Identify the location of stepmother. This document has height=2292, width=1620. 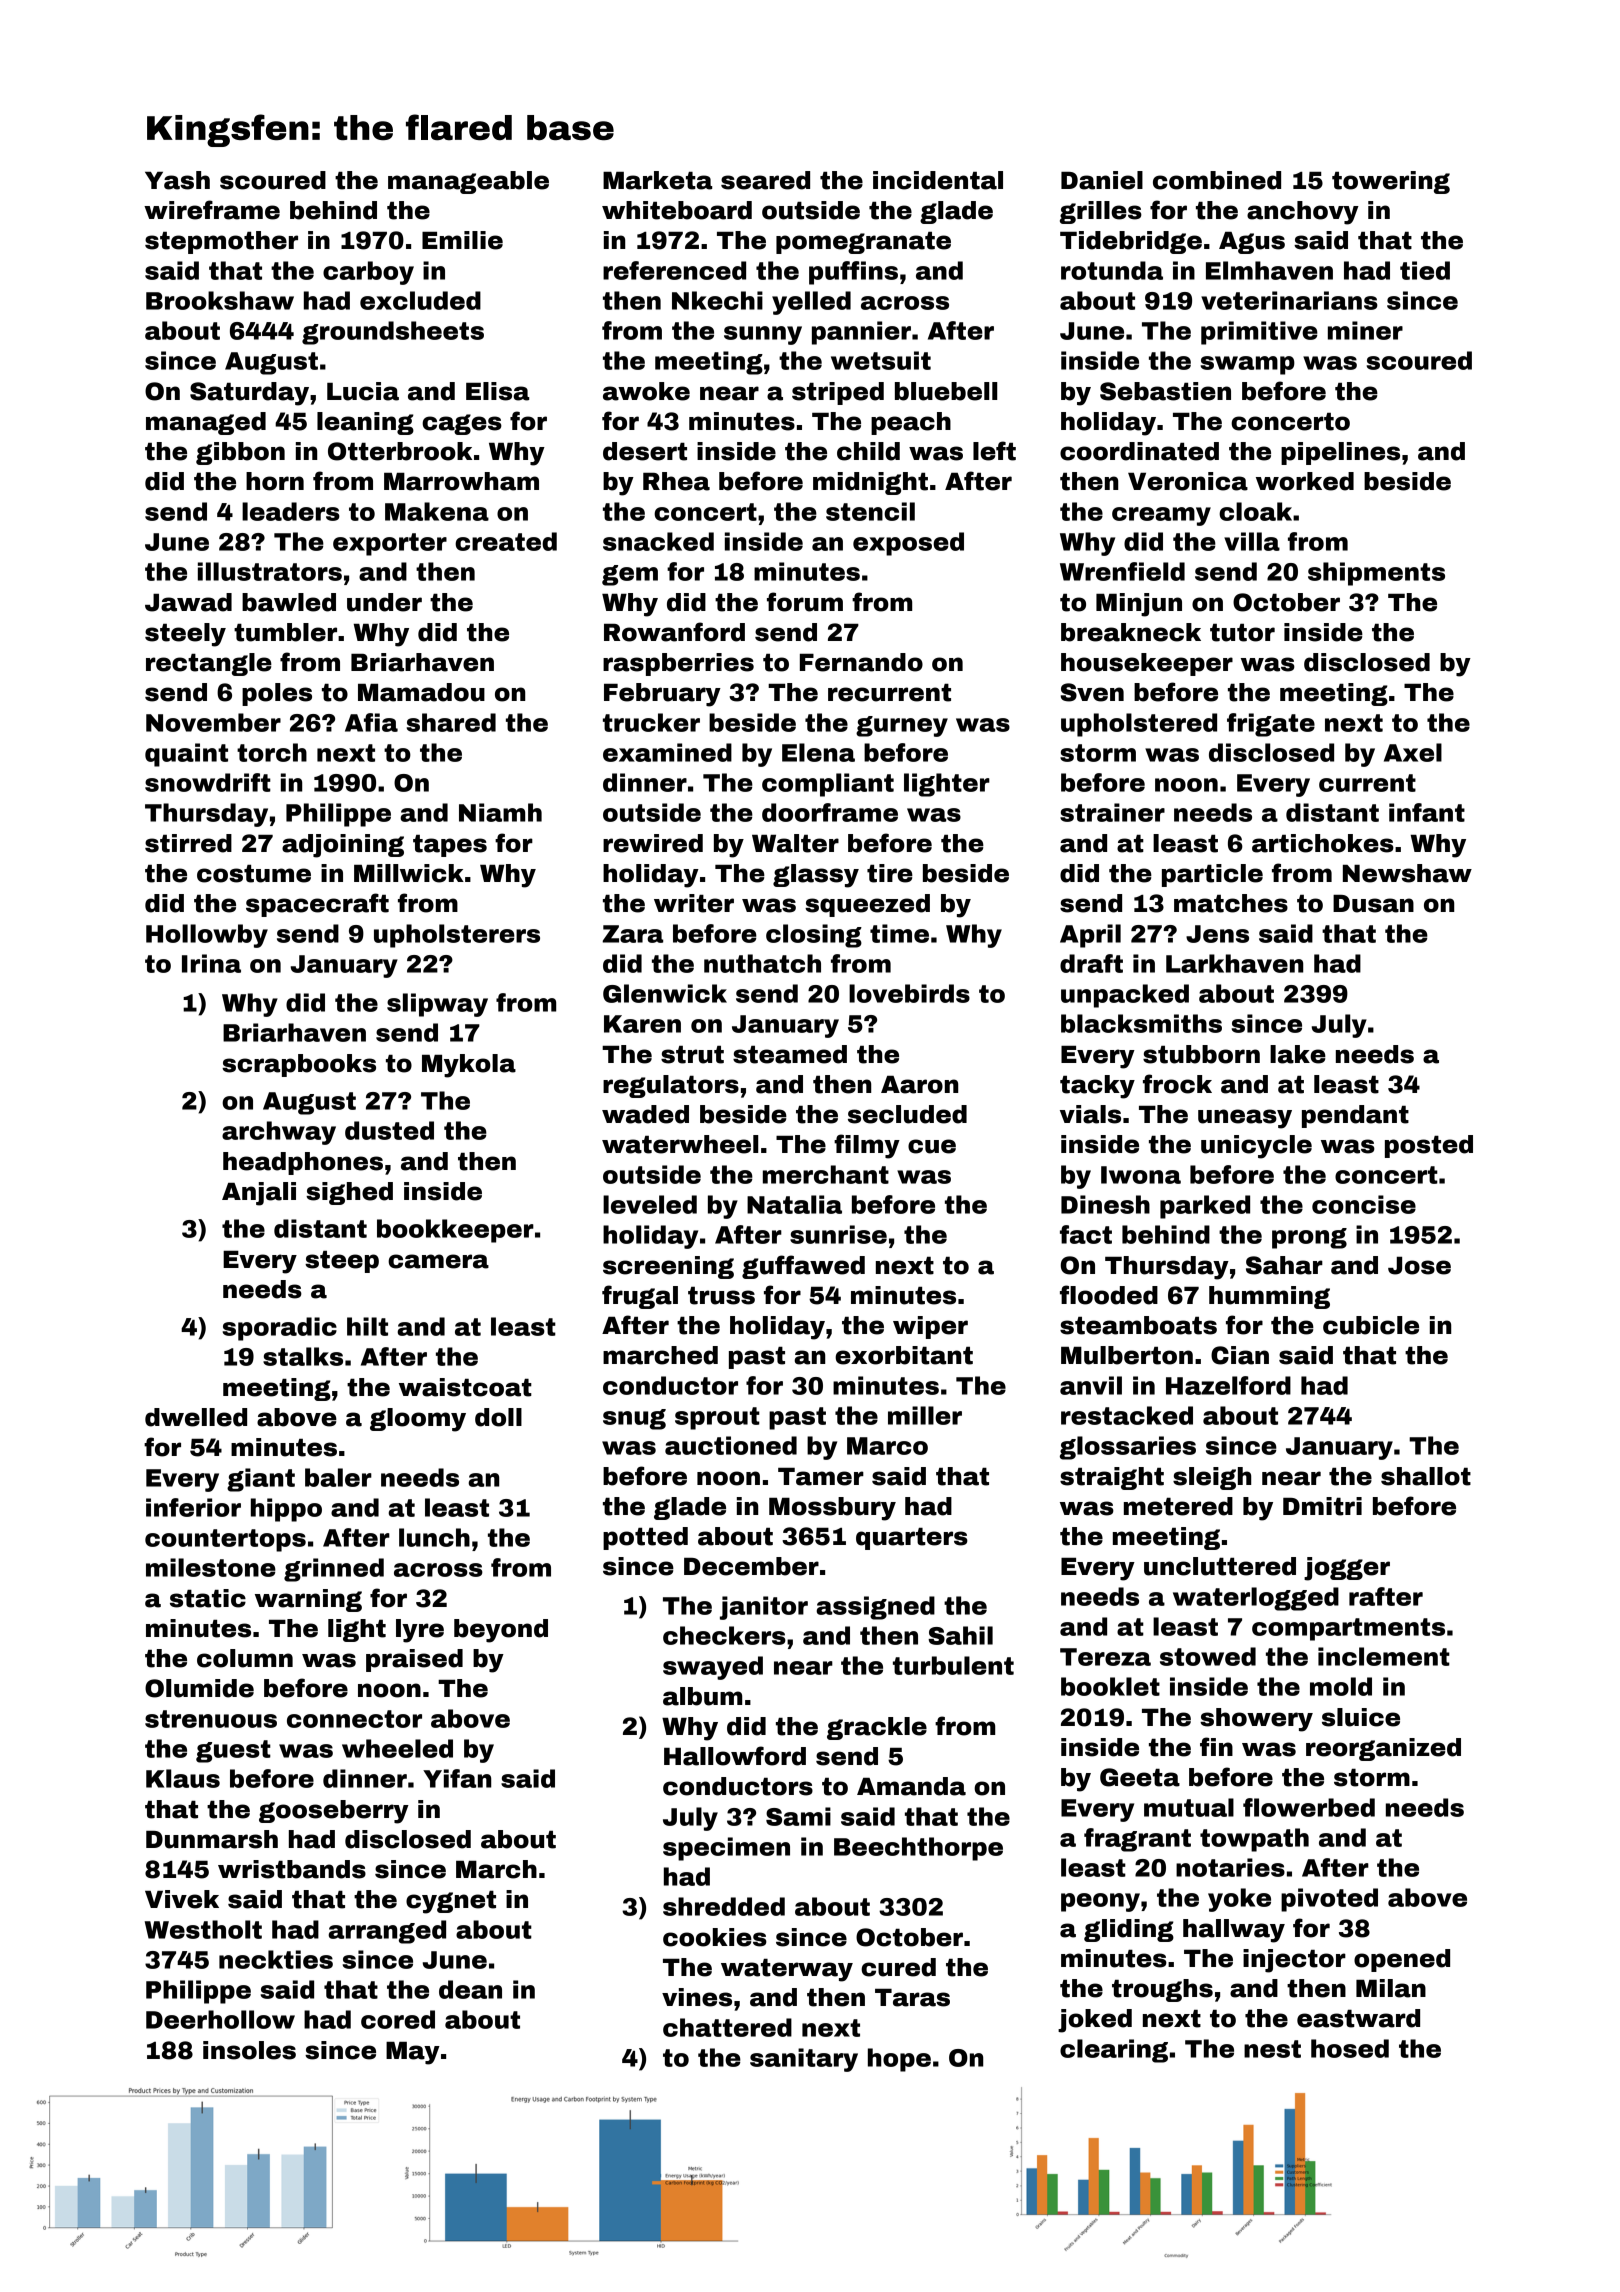
(221, 242).
